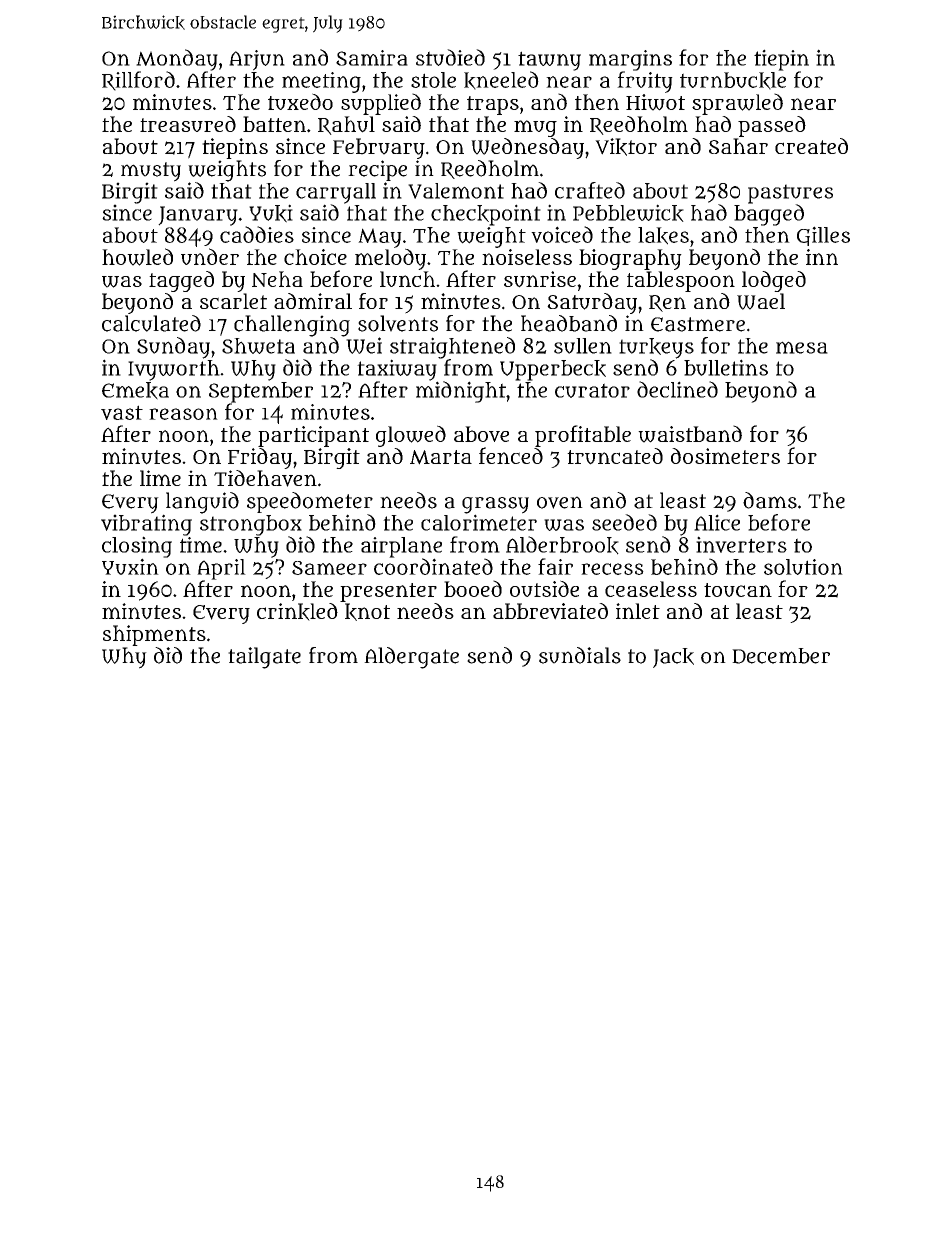  What do you see at coordinates (802, 347) in the screenshot?
I see `mesa` at bounding box center [802, 347].
